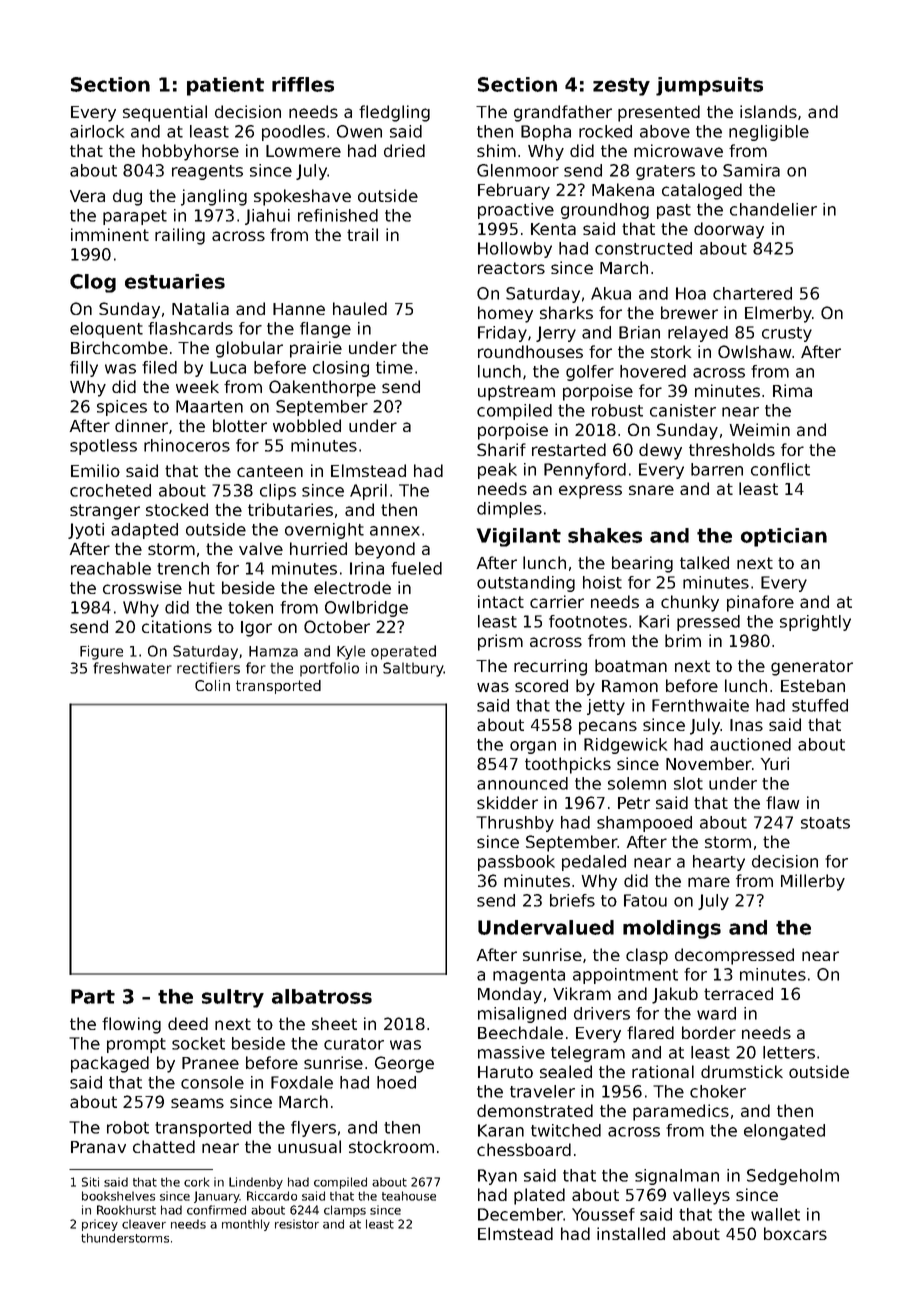 This document has width=924, height=1314. Describe the element at coordinates (585, 471) in the document. I see `Pennyford` at that location.
